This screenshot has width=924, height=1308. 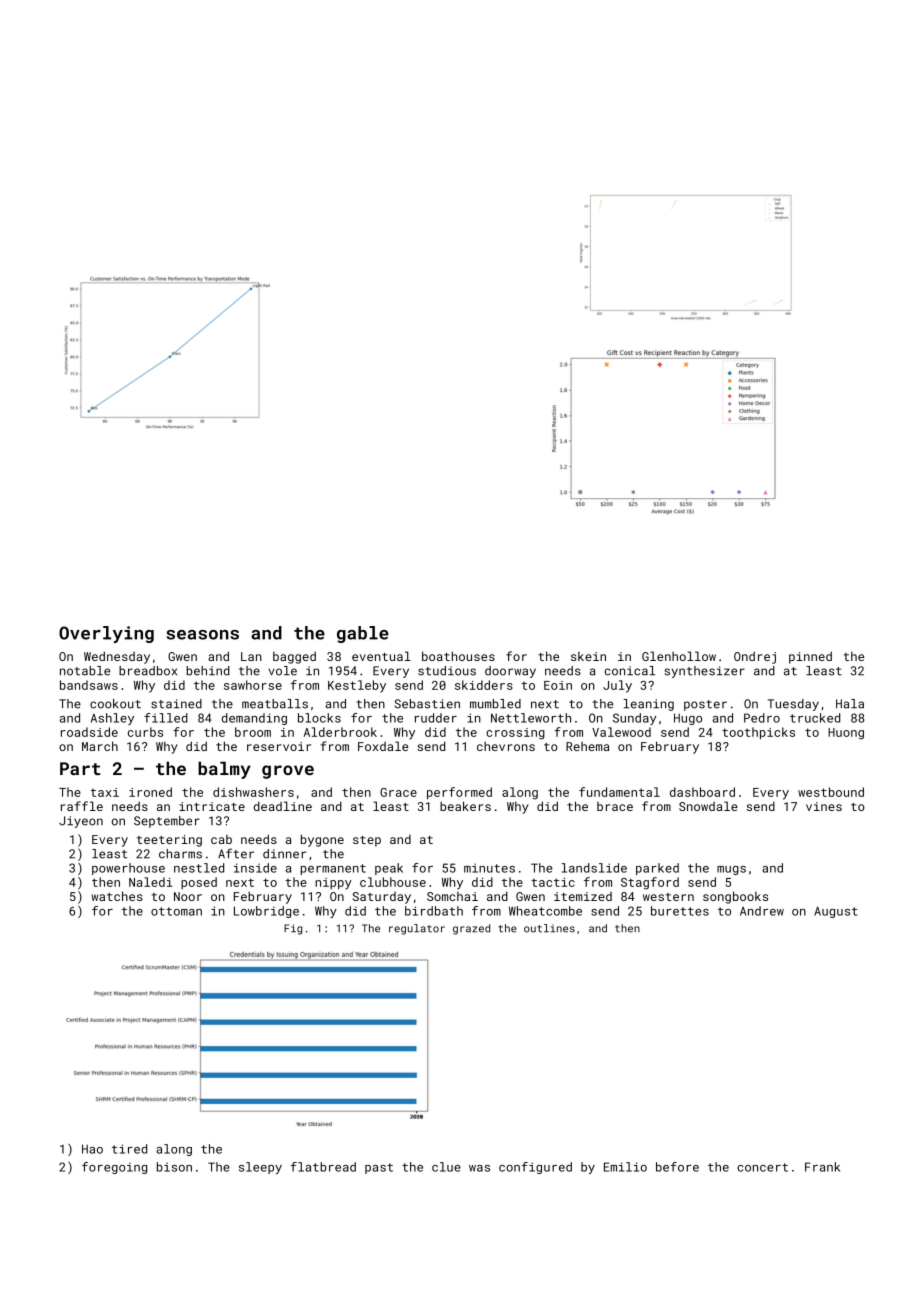 I want to click on behind, so click(x=208, y=671).
